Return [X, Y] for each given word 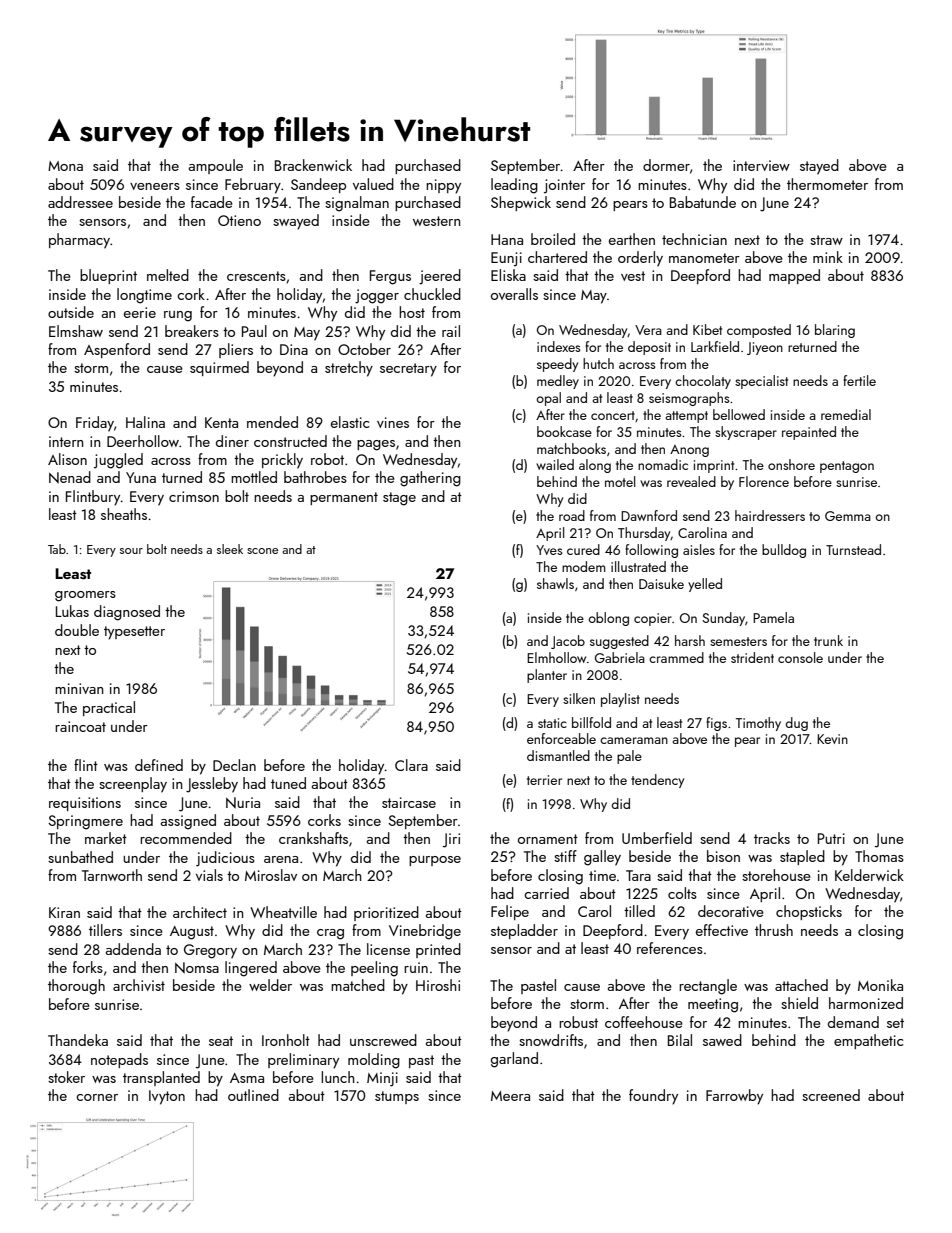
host [412, 312]
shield [799, 1003]
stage [399, 499]
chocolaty [703, 382]
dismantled [558, 755]
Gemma [848, 516]
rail [451, 331]
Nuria [243, 803]
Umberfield [657, 838]
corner [97, 1097]
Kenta [221, 422]
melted [168, 275]
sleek [230, 549]
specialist [761, 382]
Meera [510, 1096]
